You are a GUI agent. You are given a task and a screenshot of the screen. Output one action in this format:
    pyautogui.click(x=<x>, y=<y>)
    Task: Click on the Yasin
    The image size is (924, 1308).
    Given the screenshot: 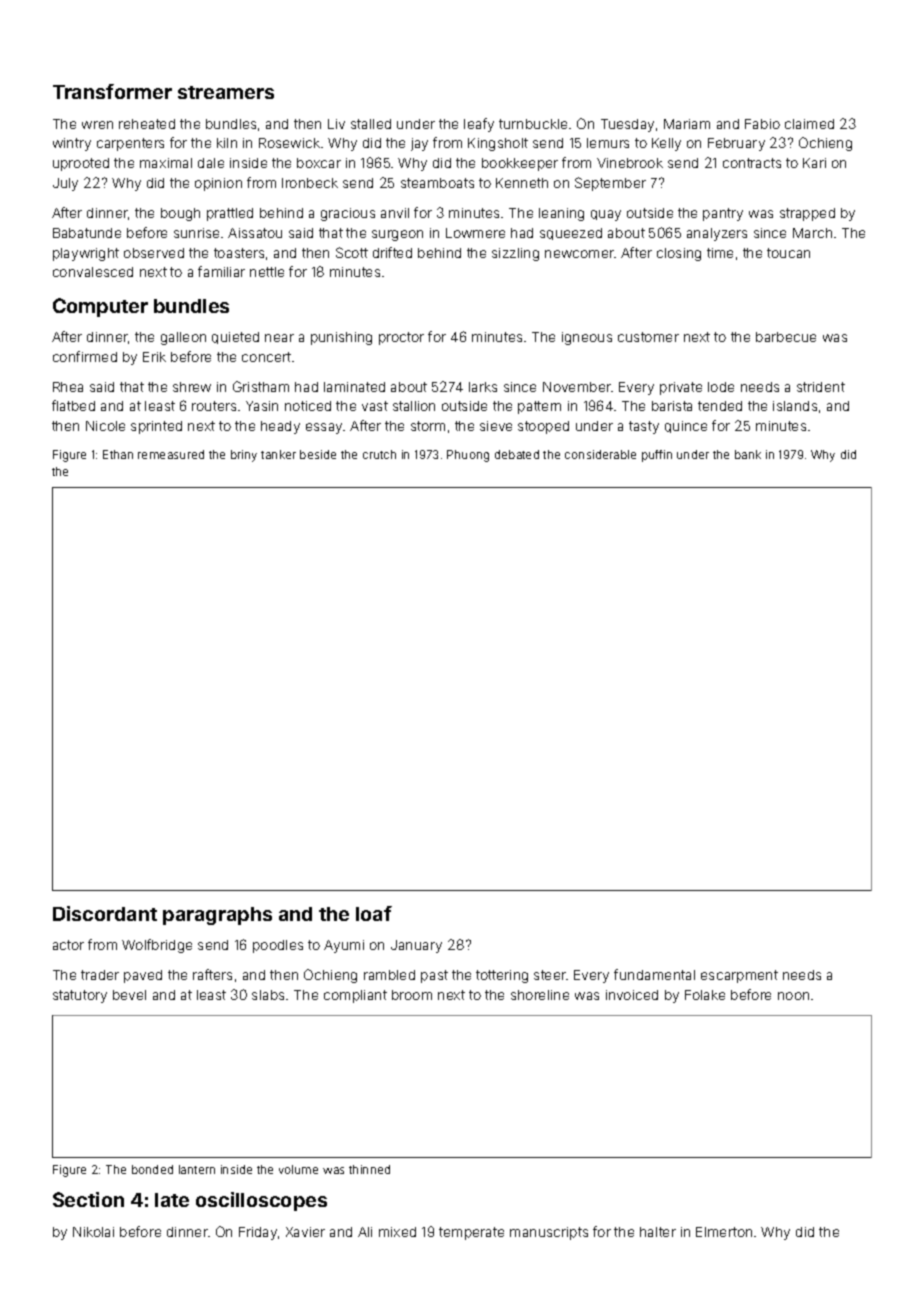 What is the action you would take?
    pyautogui.click(x=262, y=406)
